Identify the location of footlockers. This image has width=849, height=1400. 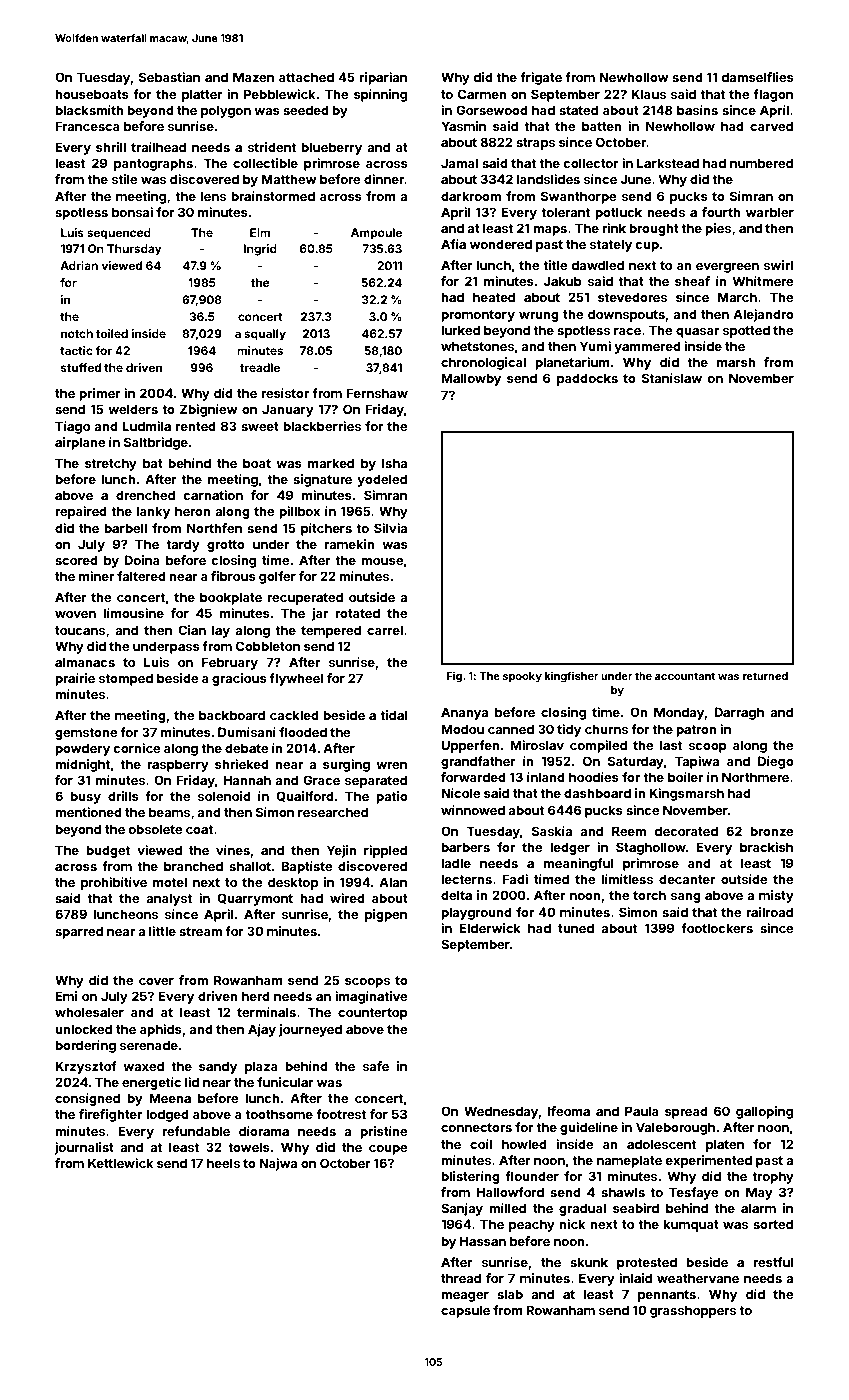
(717, 928).
